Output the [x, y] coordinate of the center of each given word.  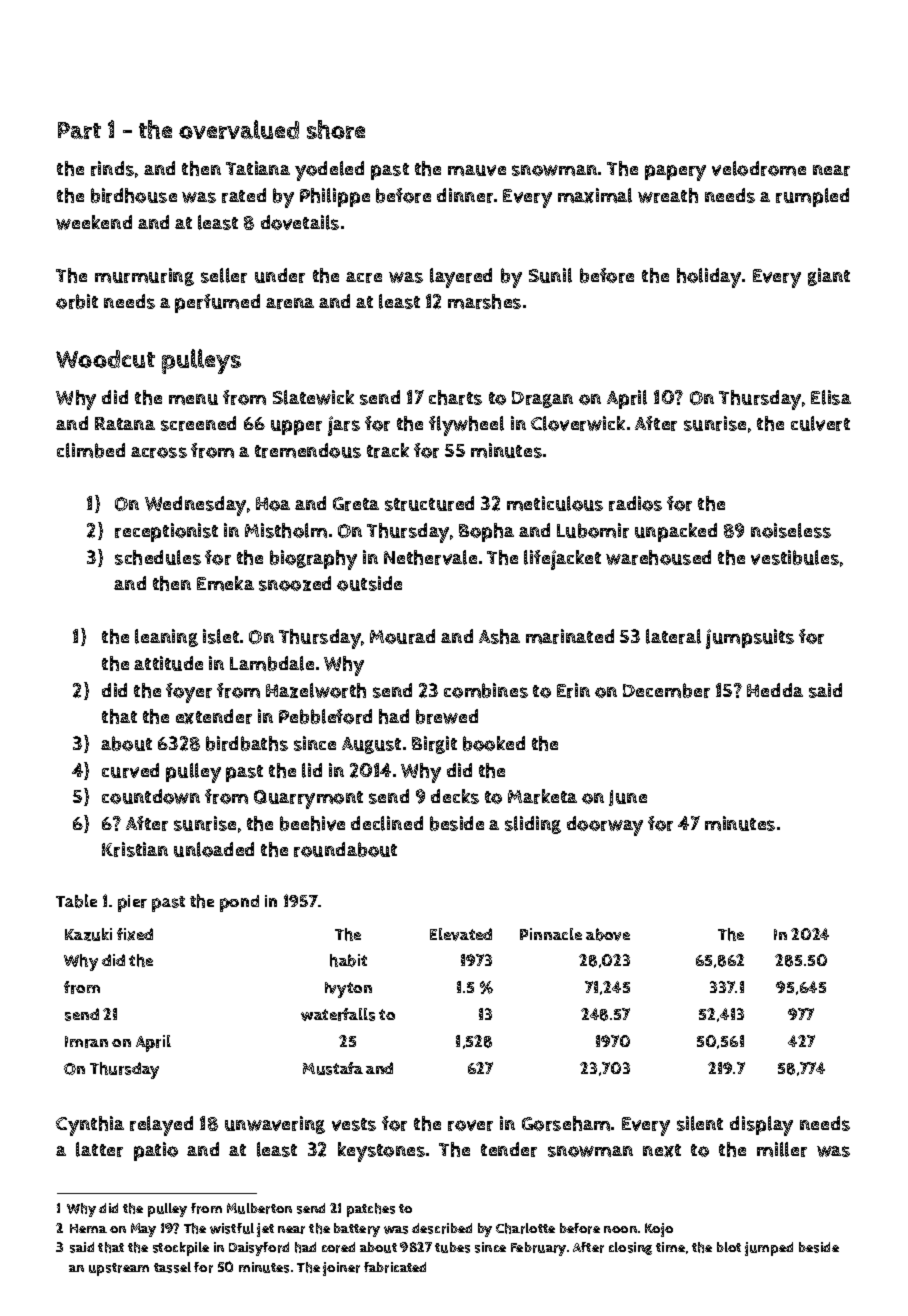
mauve [477, 170]
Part [79, 130]
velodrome [759, 168]
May [143, 1230]
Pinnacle [551, 934]
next [662, 1150]
